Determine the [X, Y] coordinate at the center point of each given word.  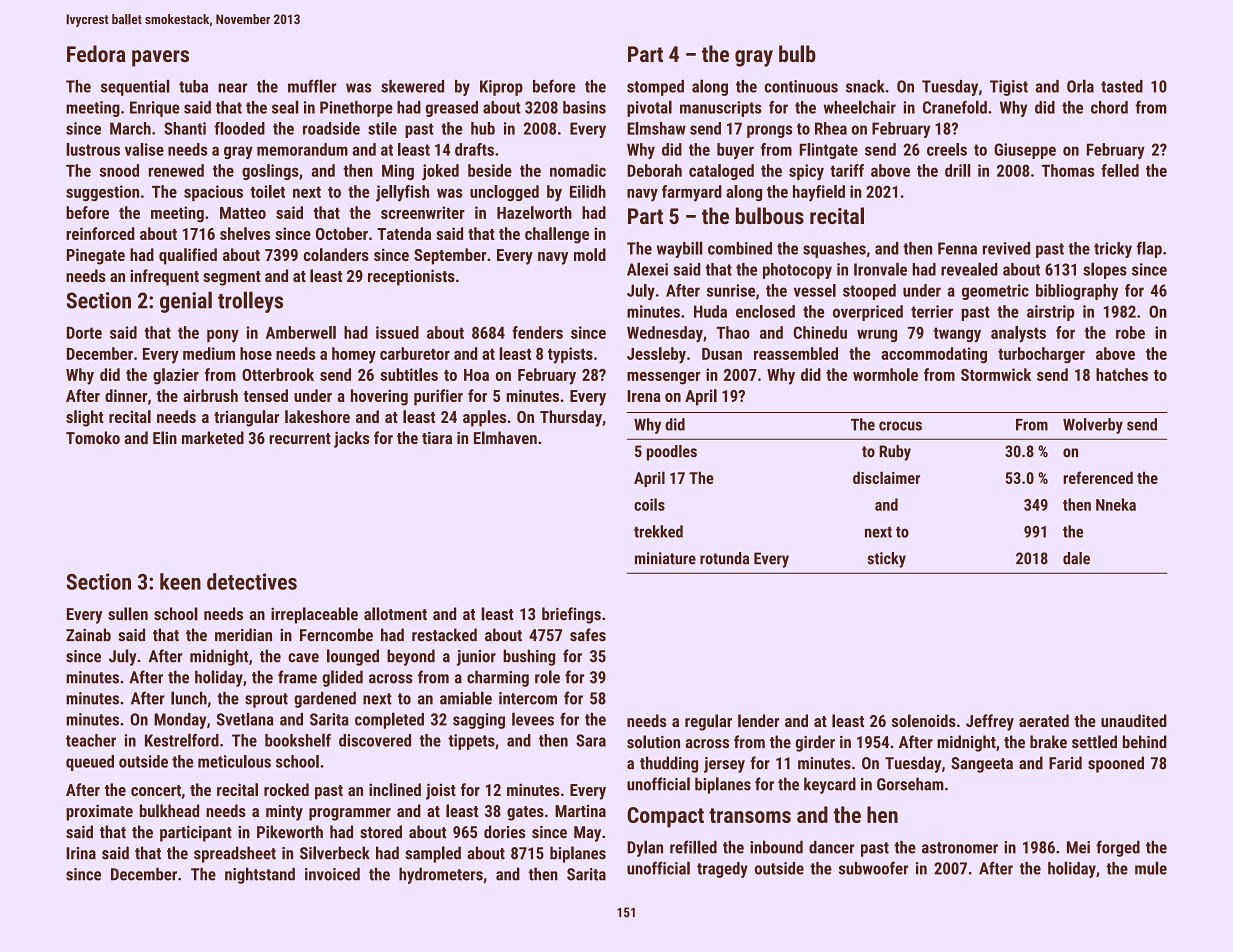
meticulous [234, 761]
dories [504, 832]
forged [1118, 848]
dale [1076, 558]
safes [588, 635]
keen [180, 581]
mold [590, 254]
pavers [160, 58]
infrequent [164, 277]
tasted [1122, 86]
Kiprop [501, 88]
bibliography [1077, 292]
